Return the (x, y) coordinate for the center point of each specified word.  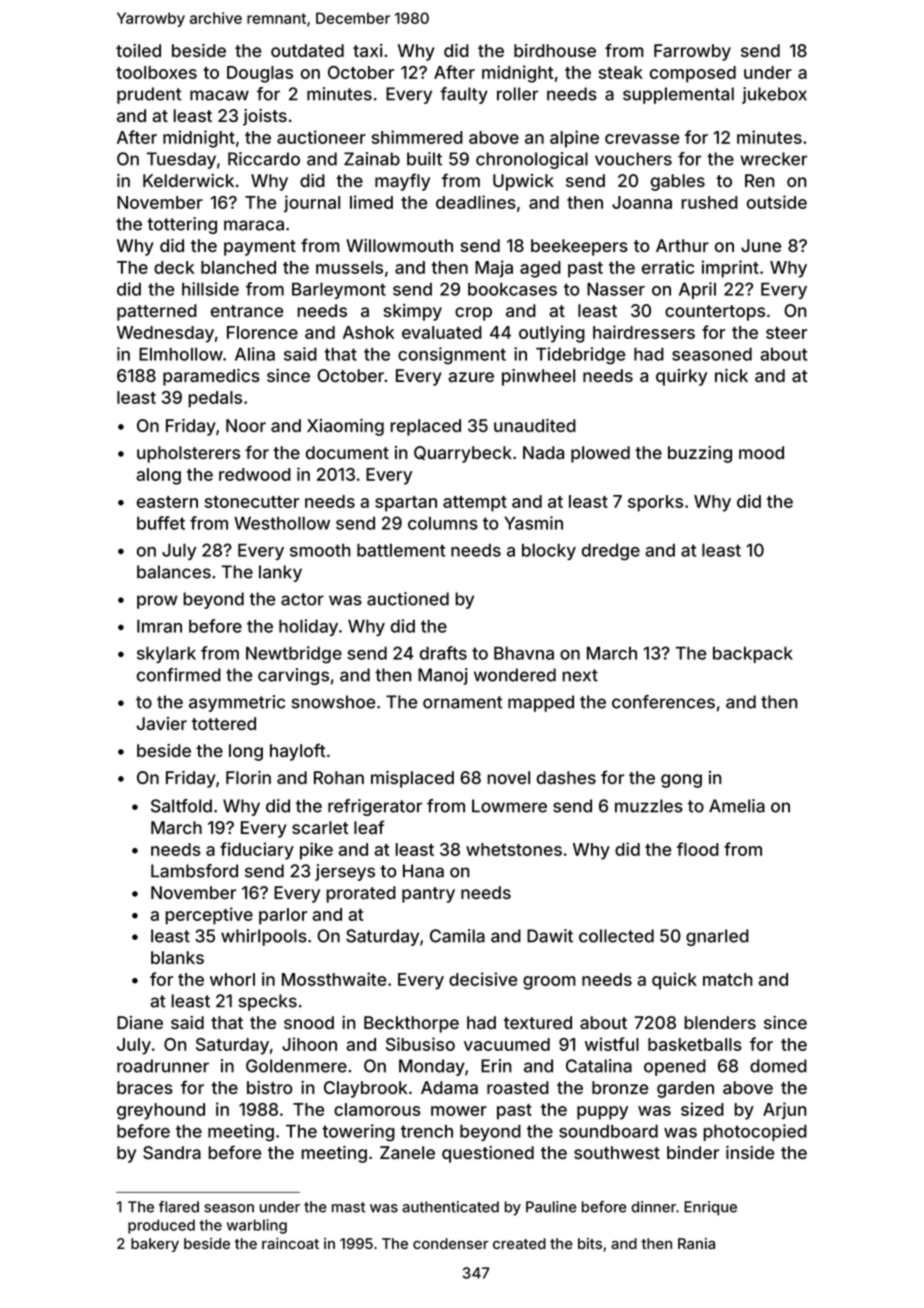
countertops (715, 313)
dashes (566, 777)
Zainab (372, 159)
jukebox (774, 95)
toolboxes (156, 72)
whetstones (514, 849)
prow (157, 602)
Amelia (737, 806)
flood (698, 849)
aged (540, 269)
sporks (655, 503)
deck (174, 267)
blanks (177, 957)
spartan (406, 504)
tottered (224, 723)
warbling (257, 1226)
